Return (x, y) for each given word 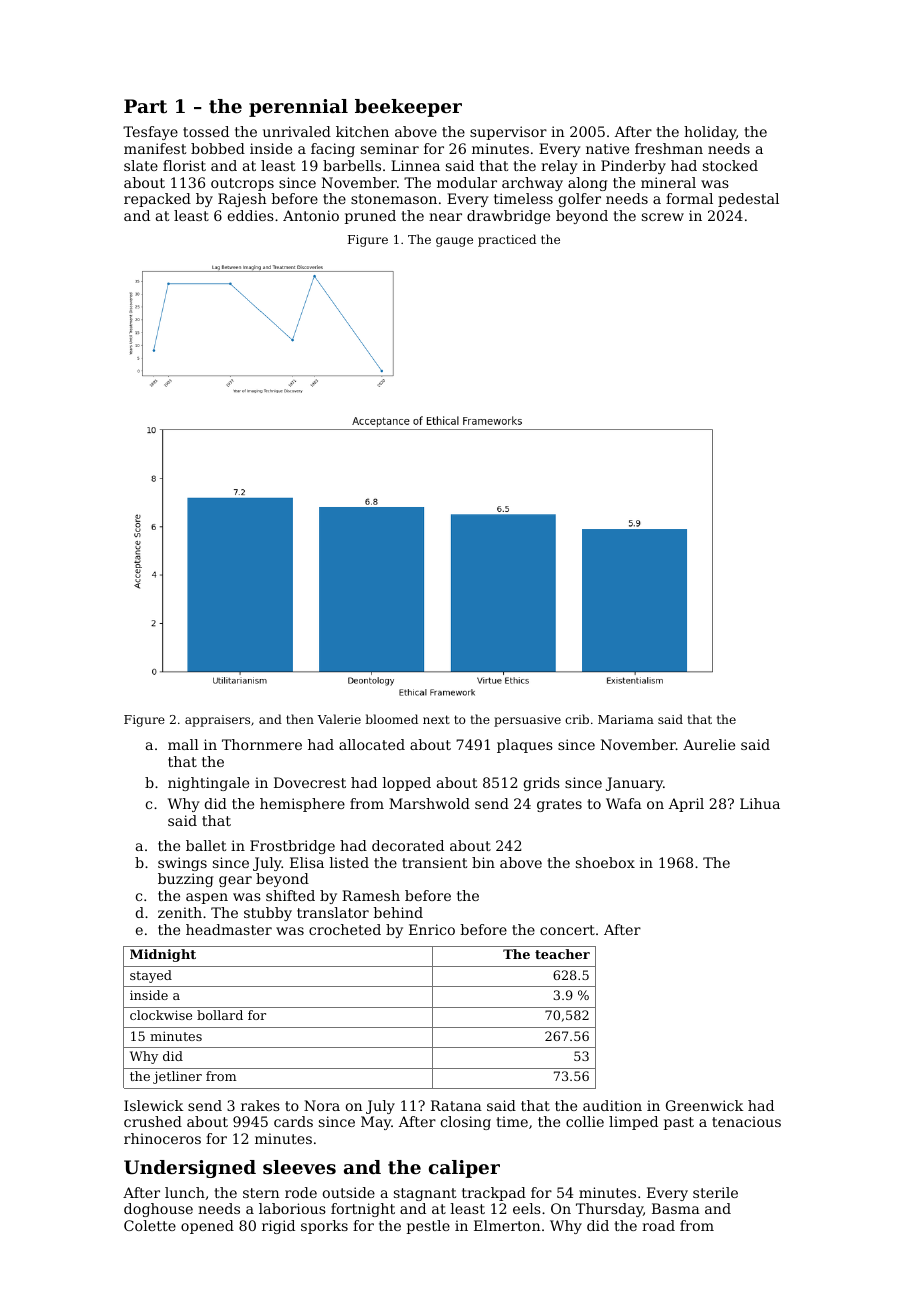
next (436, 719)
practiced (507, 240)
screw (663, 217)
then (300, 719)
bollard (220, 1015)
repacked (157, 200)
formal (689, 198)
